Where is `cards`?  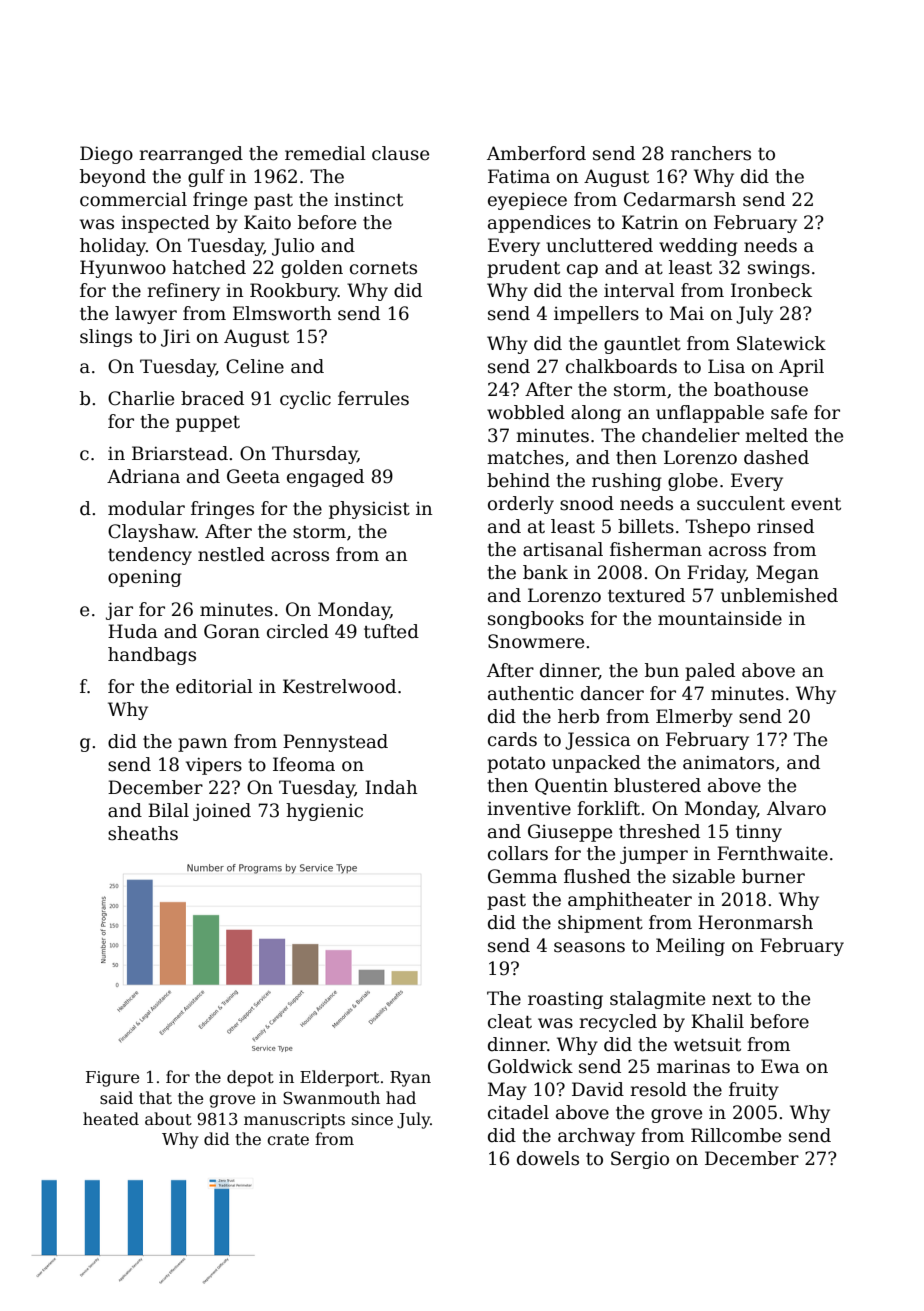
cards is located at coordinates (512, 739).
